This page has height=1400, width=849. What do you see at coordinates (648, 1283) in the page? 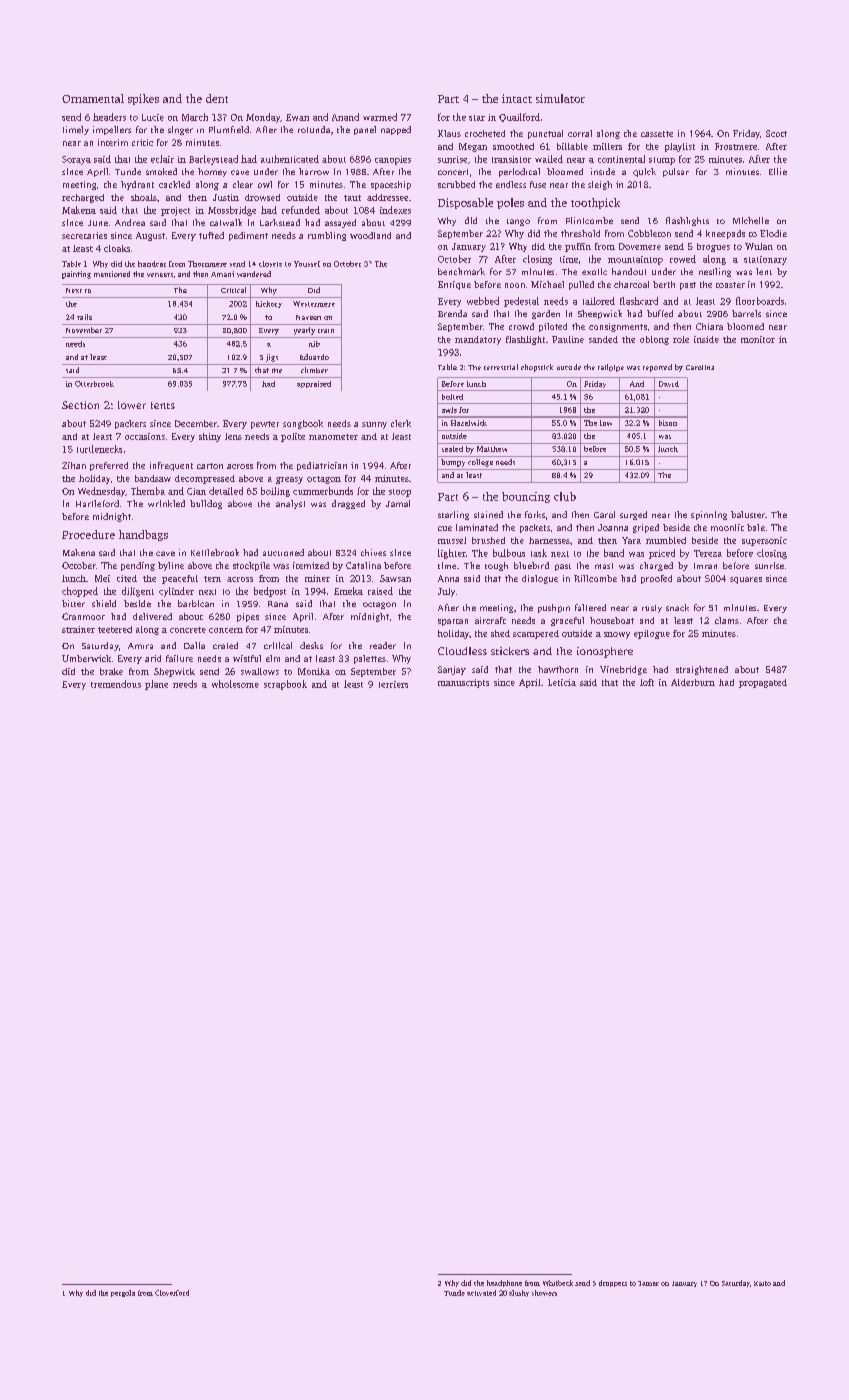
I see `Tamer` at bounding box center [648, 1283].
